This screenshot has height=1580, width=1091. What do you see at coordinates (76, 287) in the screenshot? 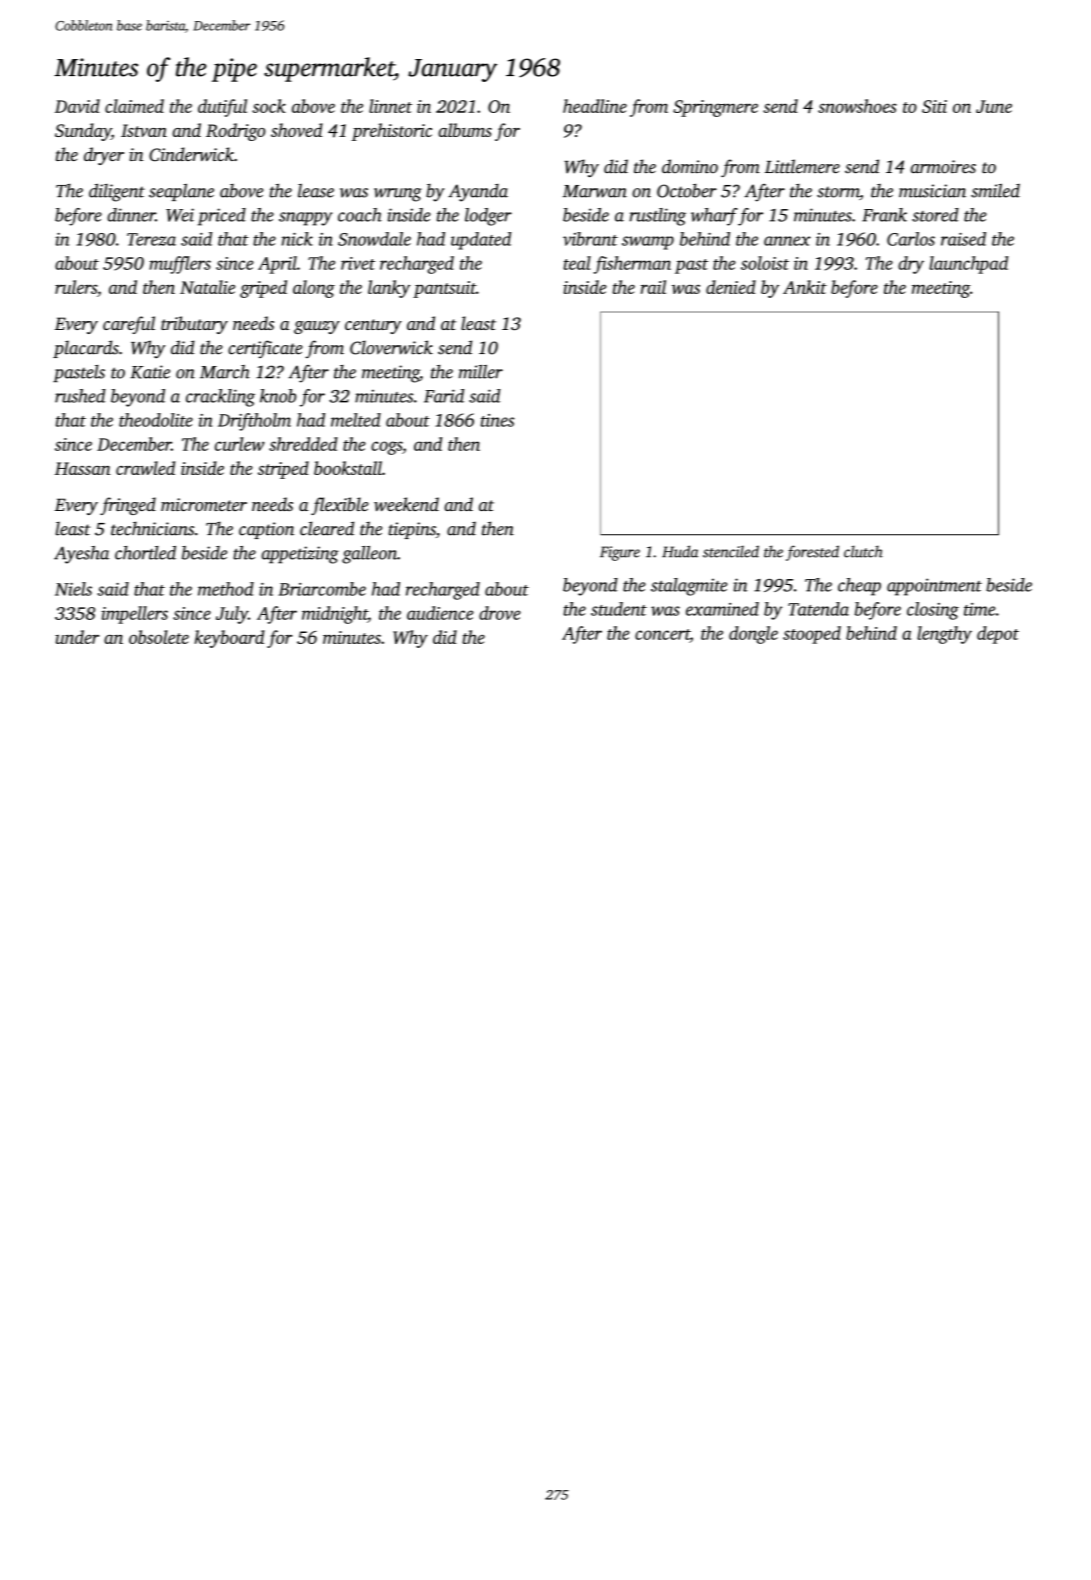
I see `rulers` at bounding box center [76, 287].
